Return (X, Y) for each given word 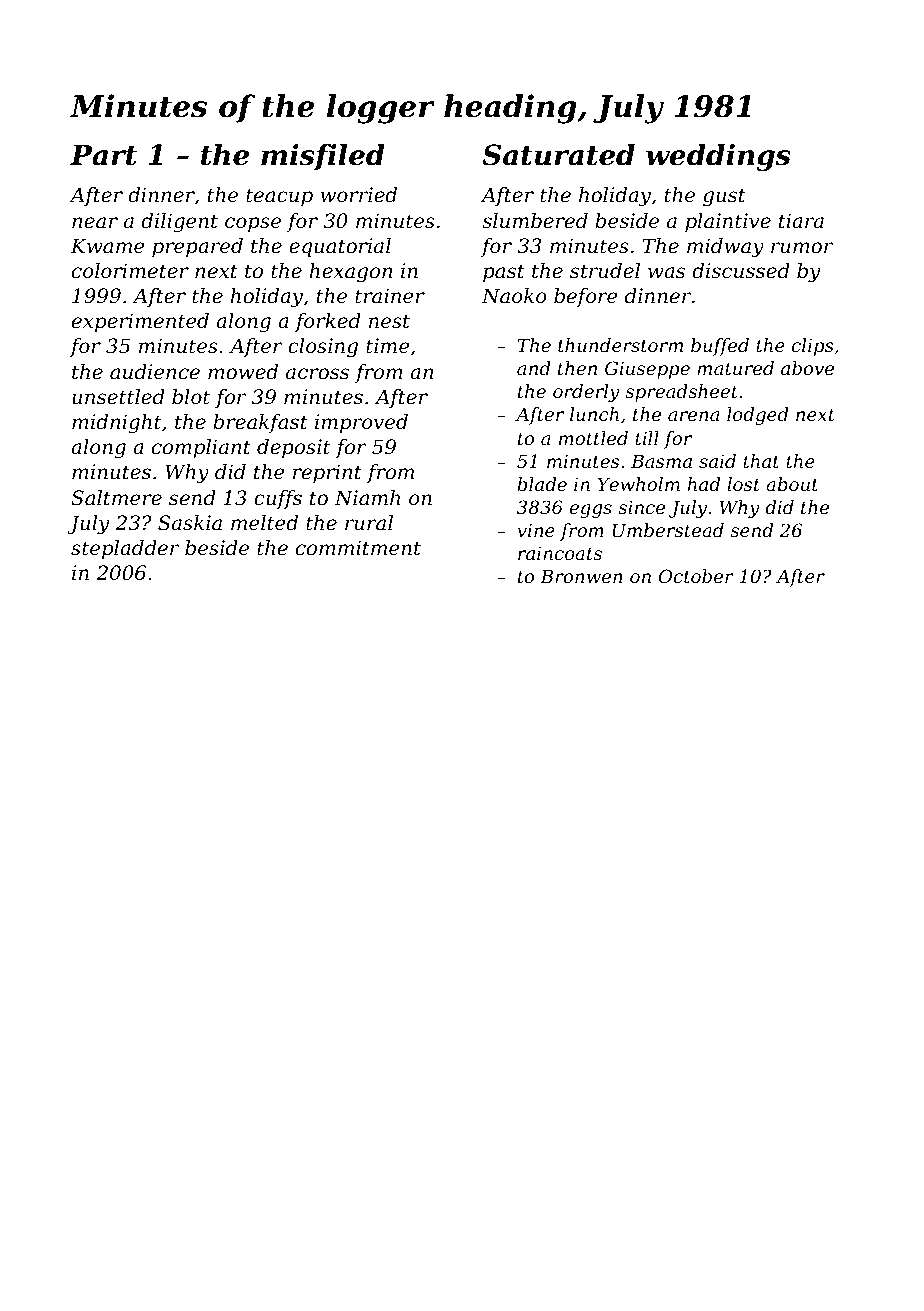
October (696, 576)
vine (536, 530)
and (534, 368)
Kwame (108, 246)
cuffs (278, 499)
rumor (802, 248)
